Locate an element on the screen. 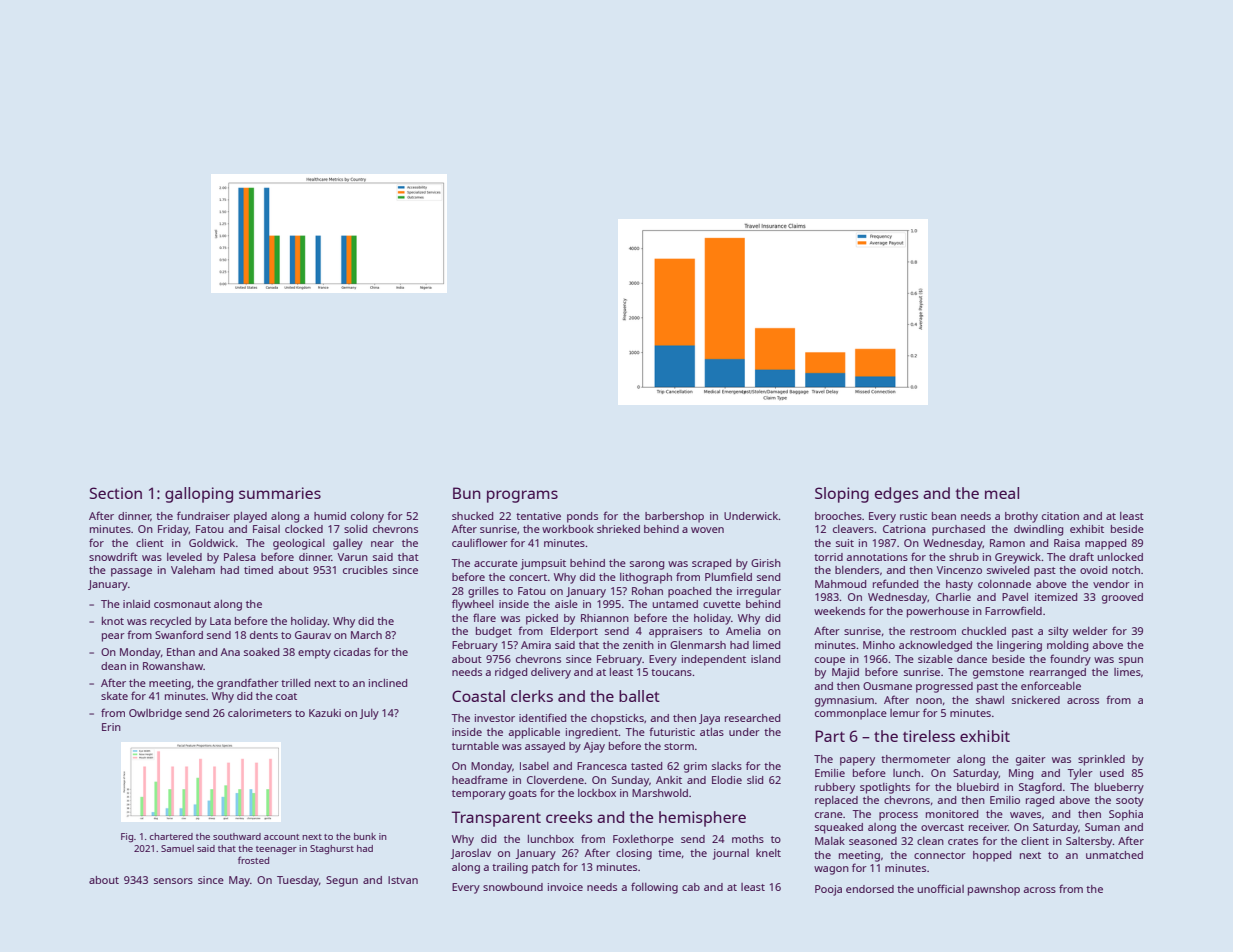 This screenshot has height=952, width=1233. creeks is located at coordinates (569, 817).
